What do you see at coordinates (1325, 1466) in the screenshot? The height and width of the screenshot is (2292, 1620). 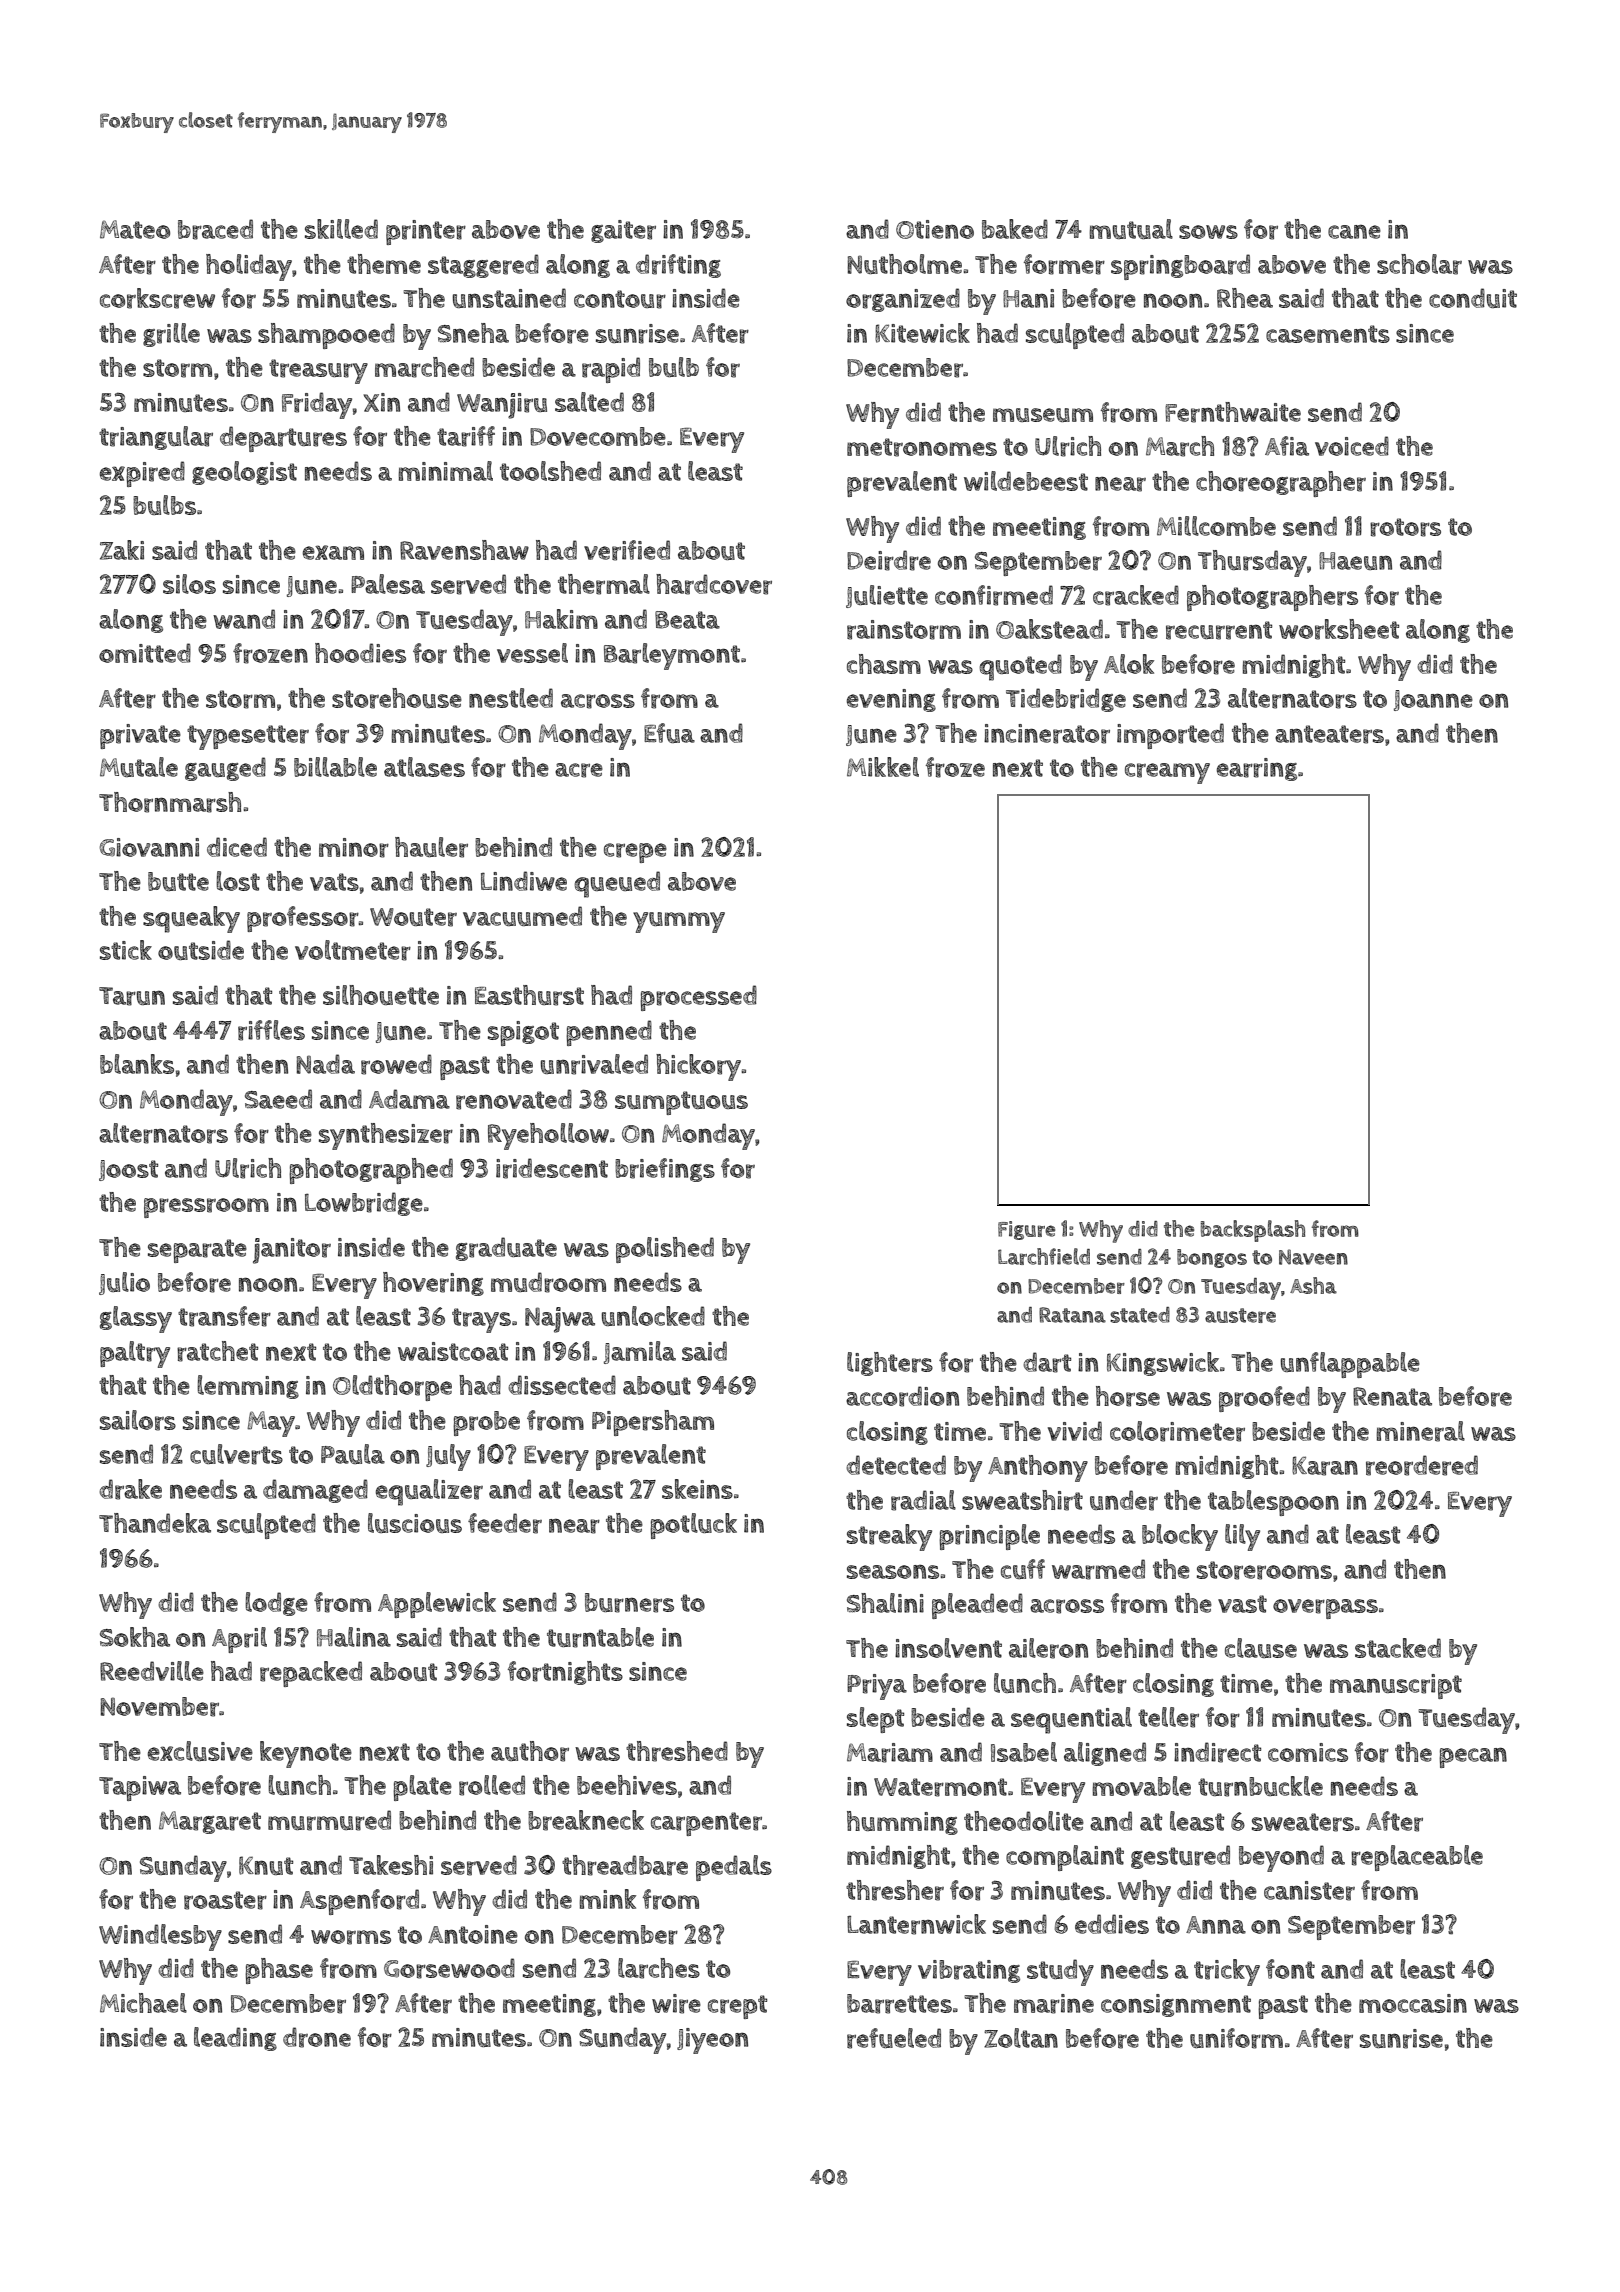 I see `Karan` at bounding box center [1325, 1466].
